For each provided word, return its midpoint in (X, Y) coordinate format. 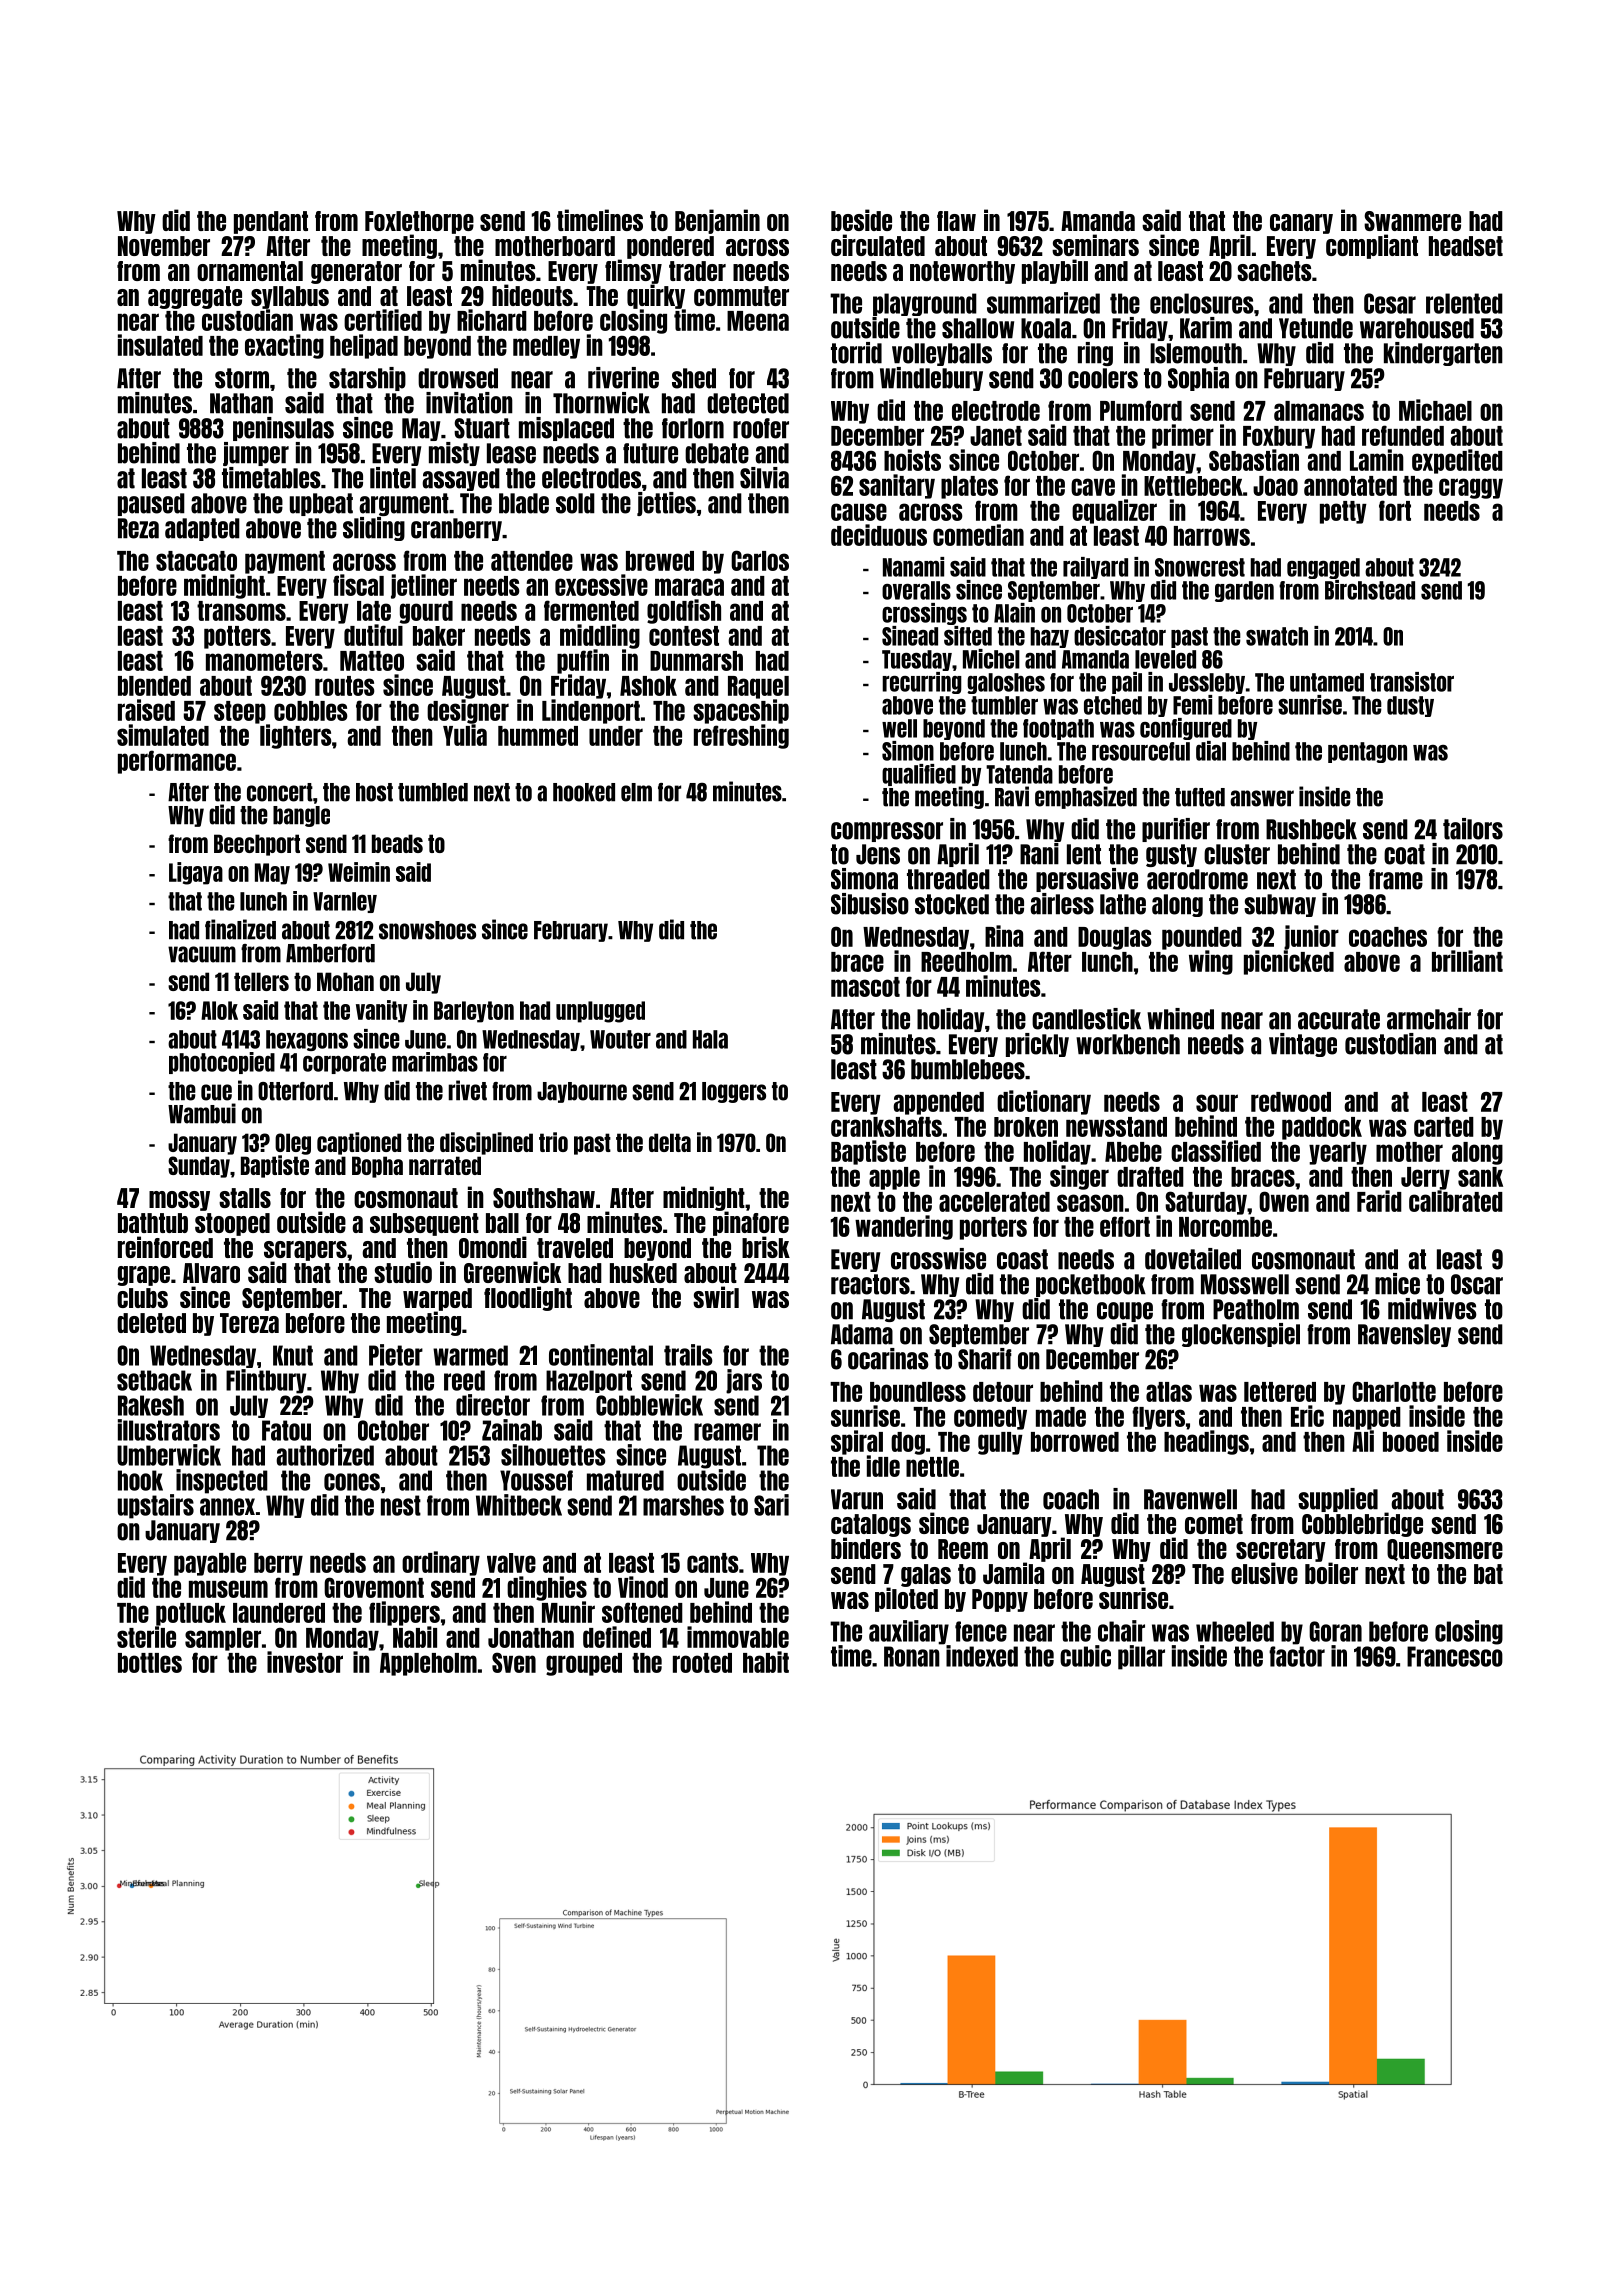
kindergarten (1443, 354)
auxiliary (909, 1632)
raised (146, 710)
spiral (857, 1442)
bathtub (153, 1223)
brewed (660, 561)
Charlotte (1394, 1391)
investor (305, 1662)
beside (861, 220)
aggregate (195, 297)
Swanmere (1412, 221)
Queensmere (1445, 1550)
